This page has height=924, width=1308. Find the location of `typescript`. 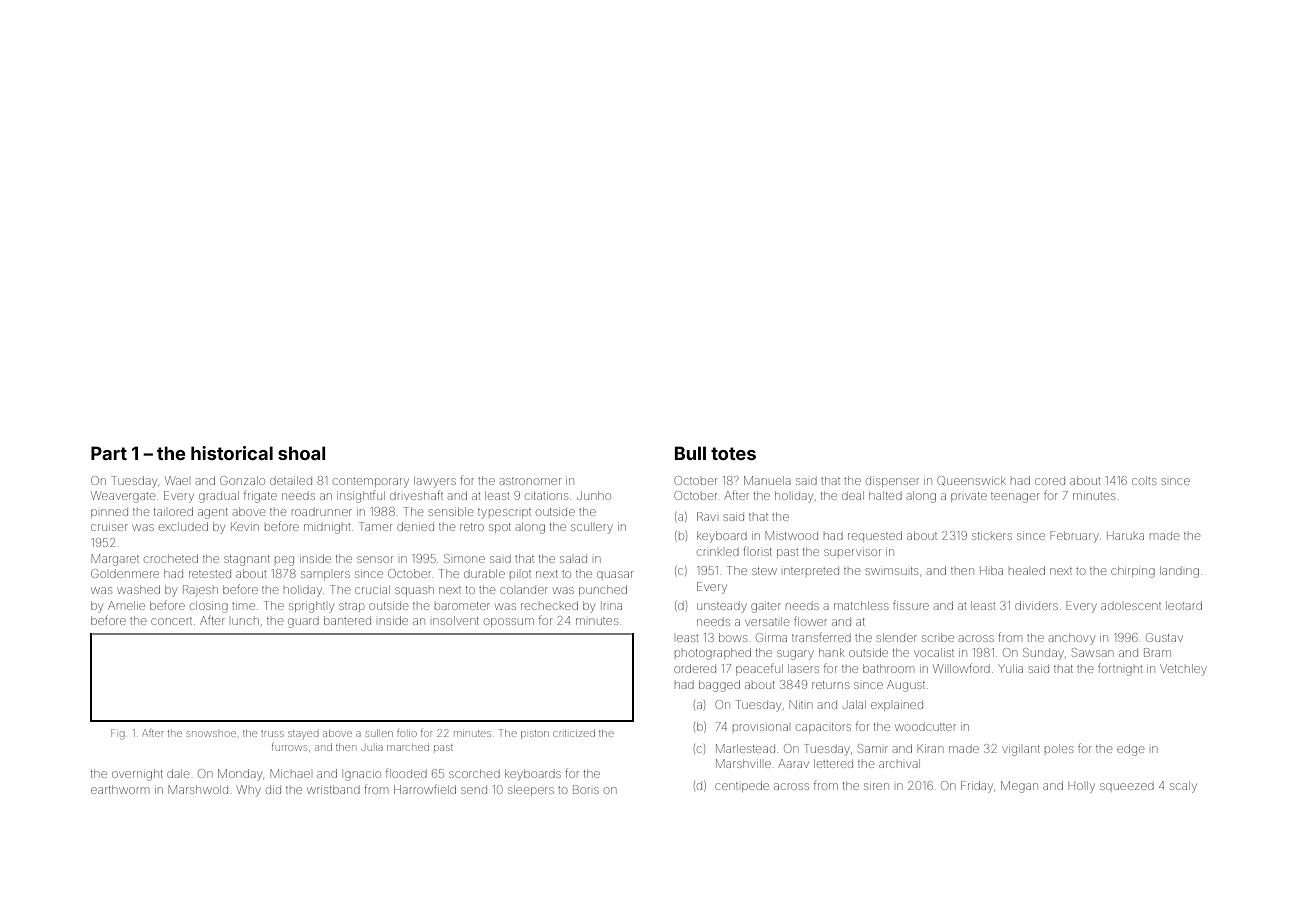

typescript is located at coordinates (504, 514).
